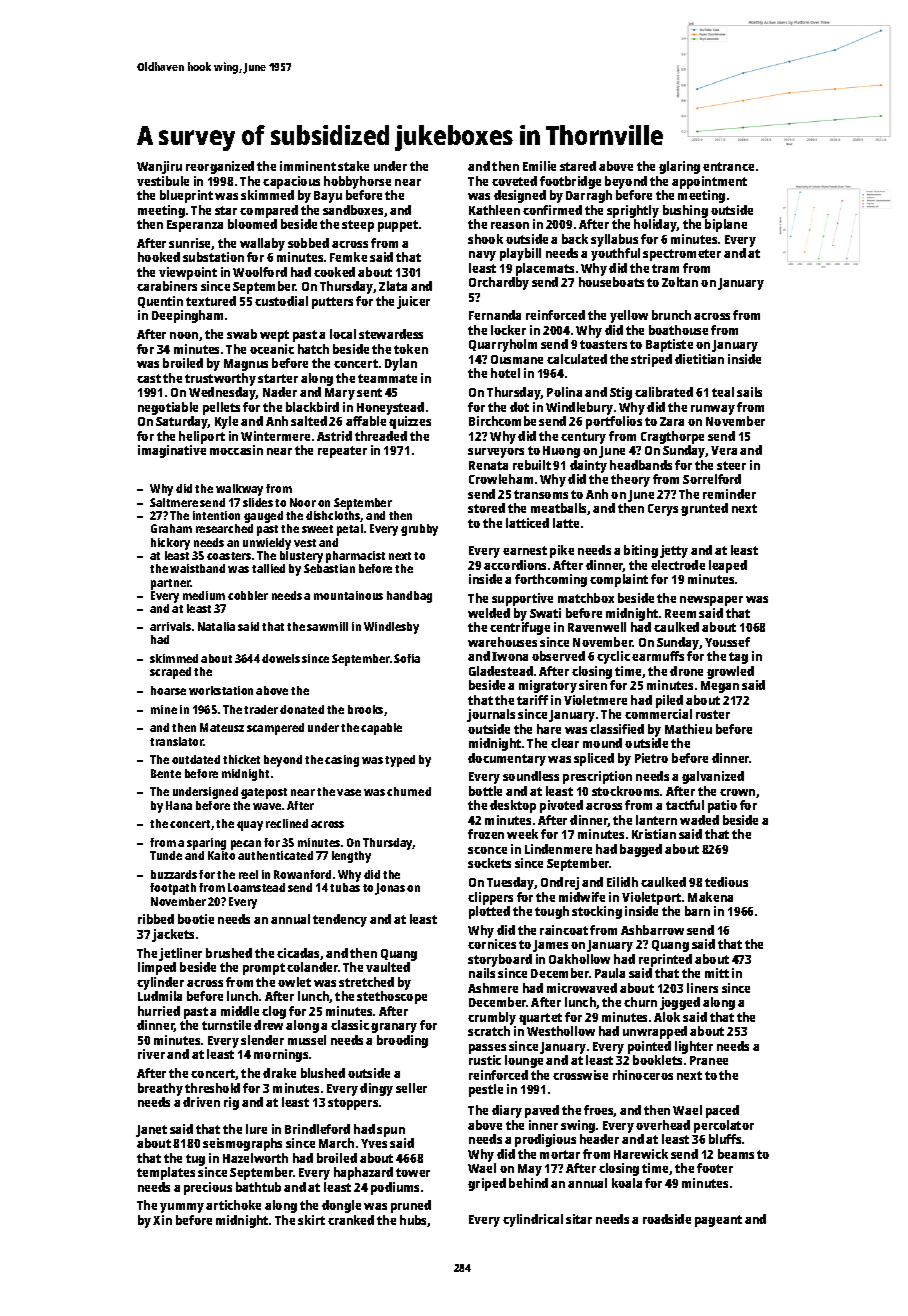  What do you see at coordinates (353, 166) in the document?
I see `stake` at bounding box center [353, 166].
